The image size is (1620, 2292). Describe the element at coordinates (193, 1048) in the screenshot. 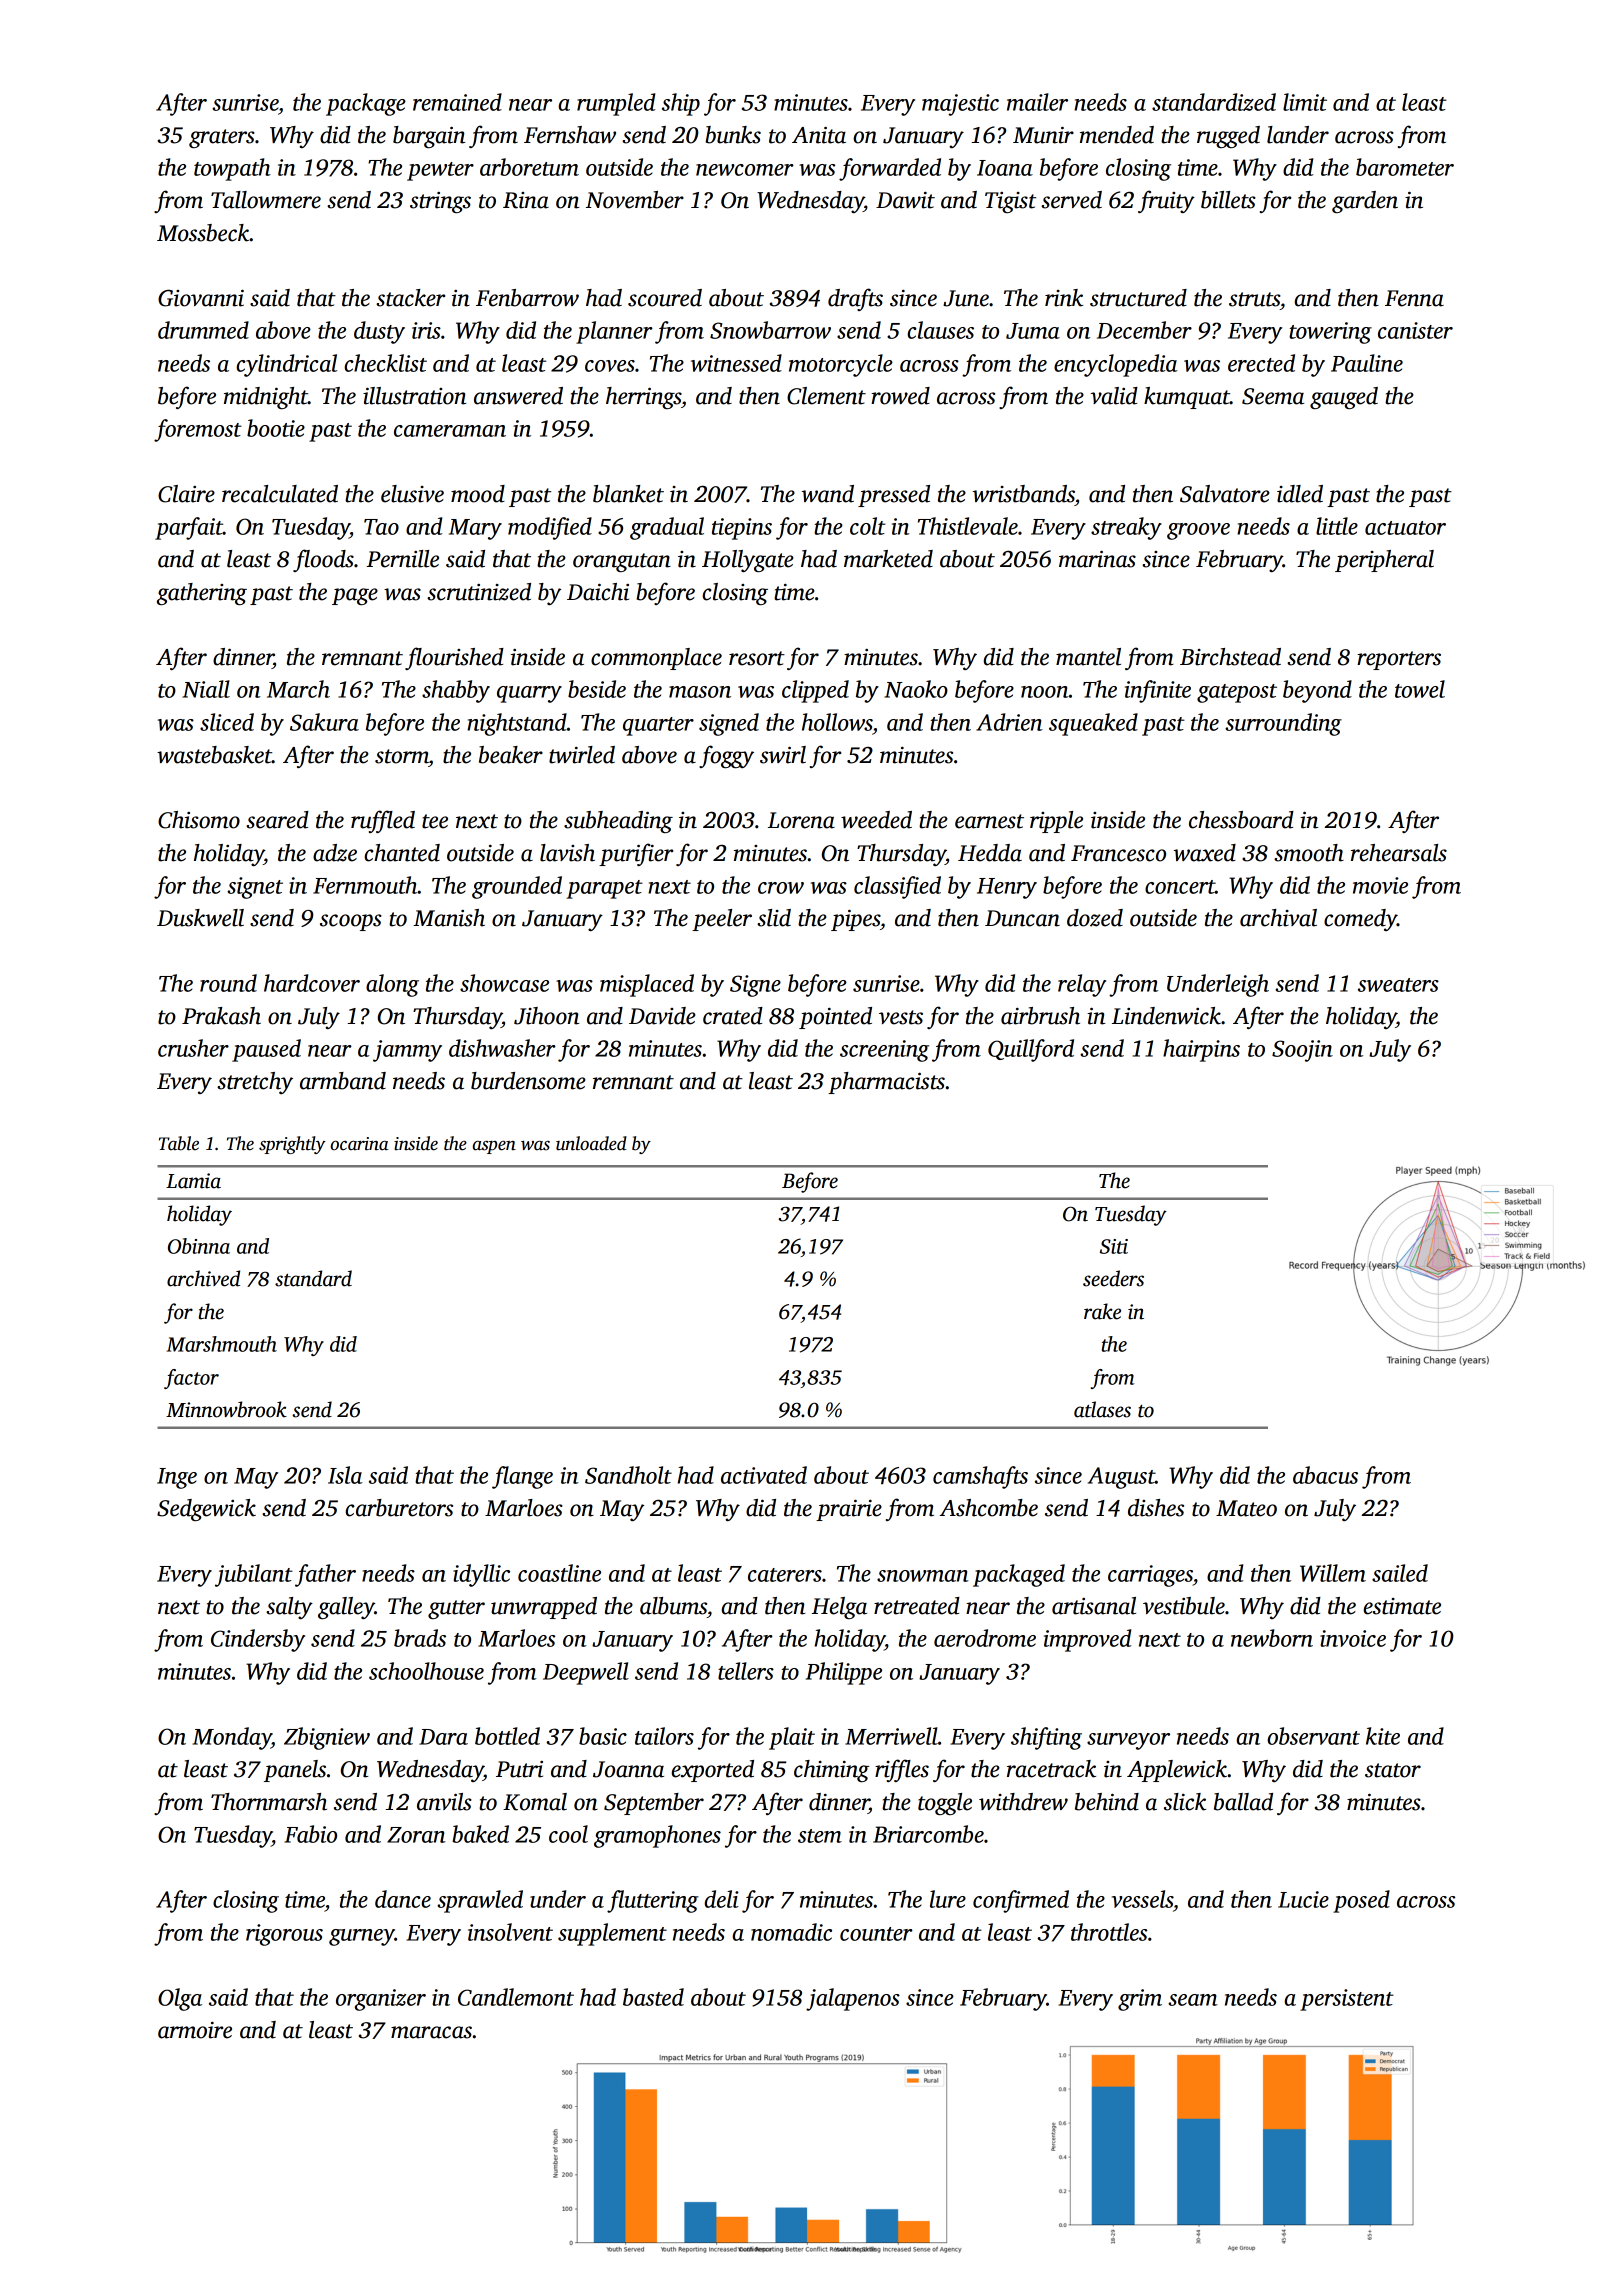

I see `crusher` at that location.
